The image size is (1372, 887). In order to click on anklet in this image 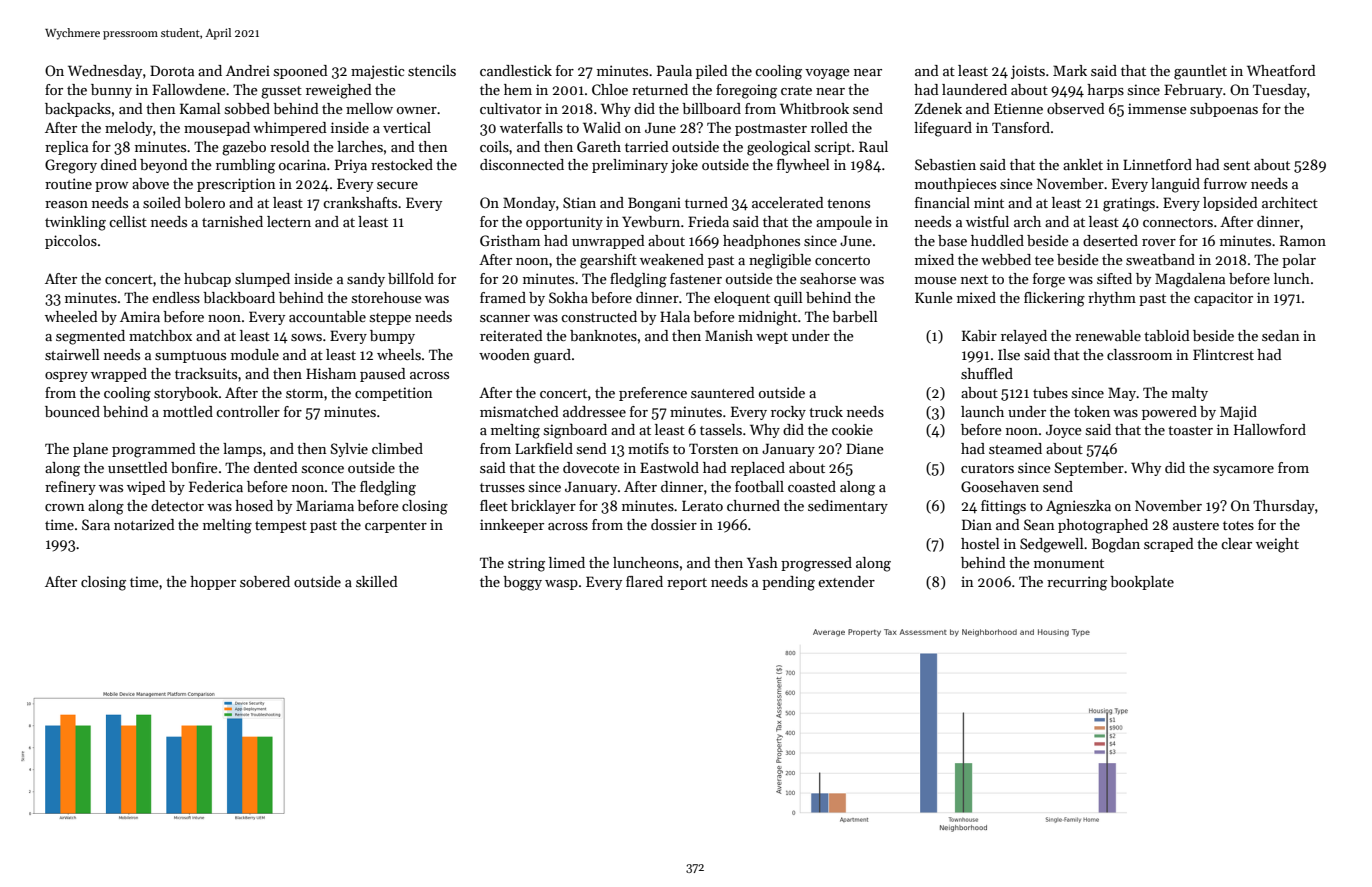, I will do `click(1083, 164)`.
